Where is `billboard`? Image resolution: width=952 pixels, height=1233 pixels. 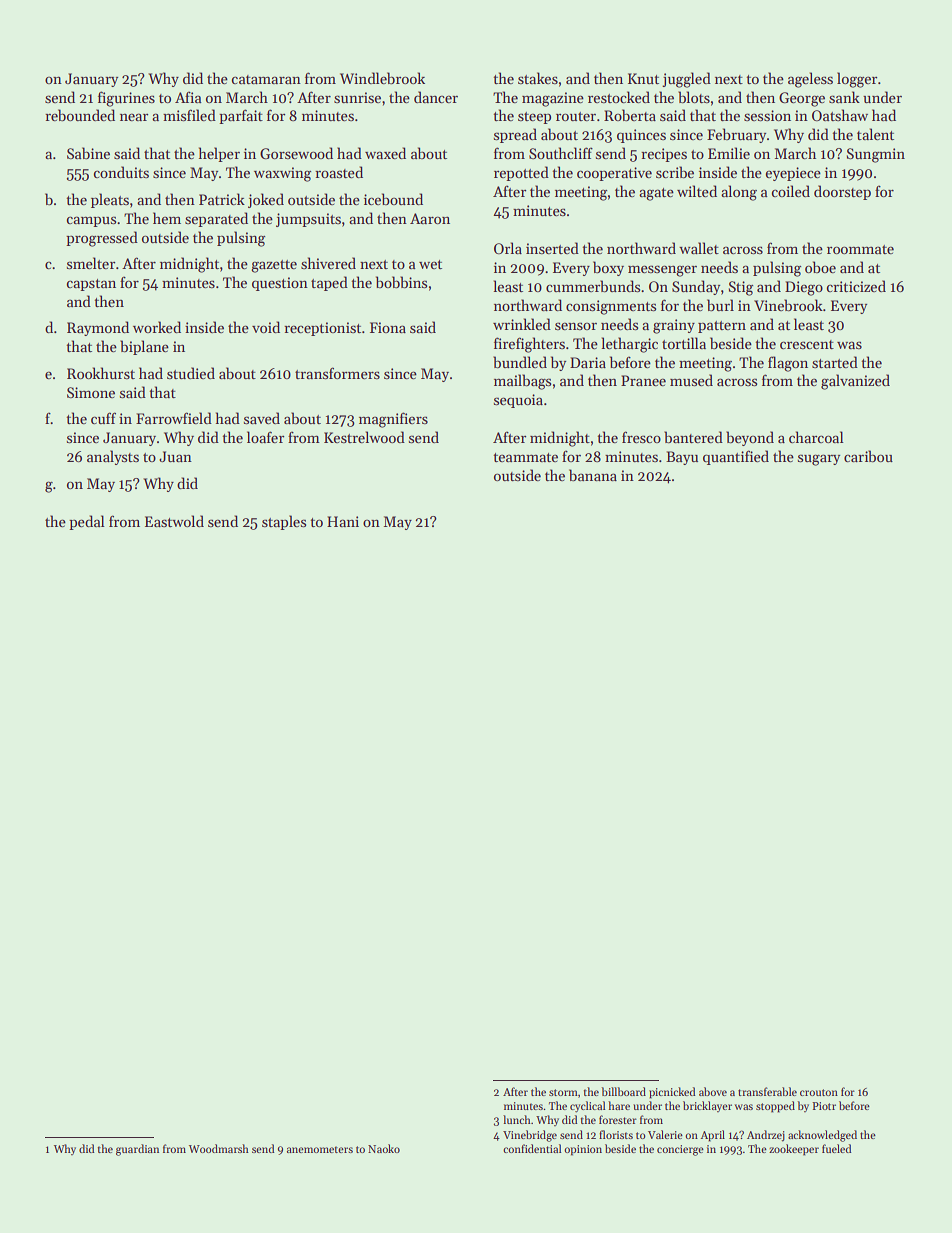
billboard is located at coordinates (624, 1091).
